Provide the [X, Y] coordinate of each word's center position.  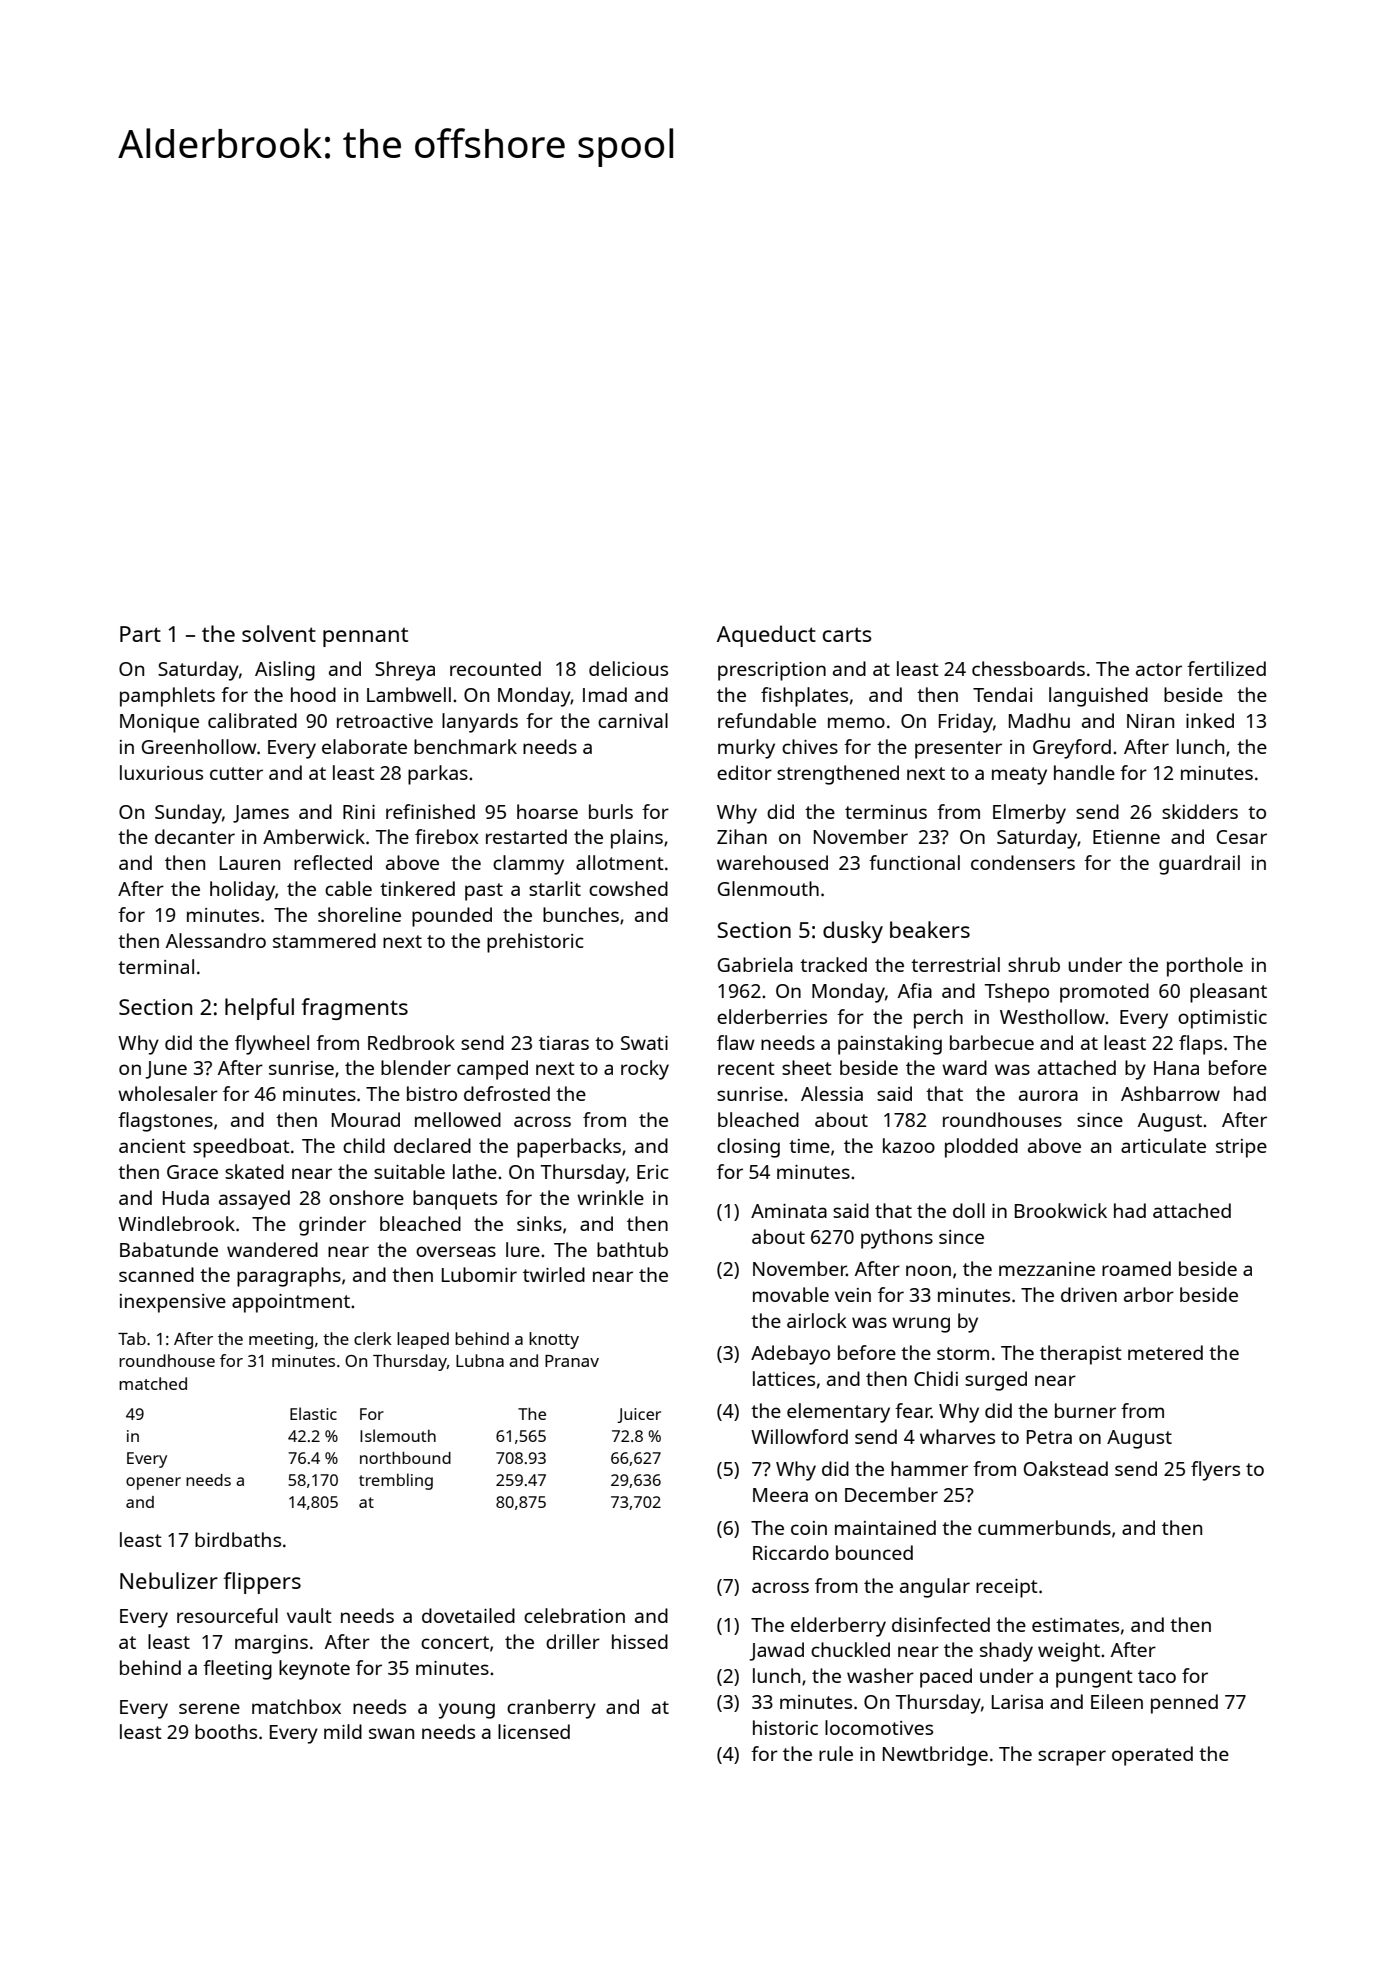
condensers [1023, 862]
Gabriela [755, 964]
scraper [1072, 1758]
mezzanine [1047, 1269]
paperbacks [569, 1148]
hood [313, 694]
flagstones [165, 1122]
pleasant [1228, 993]
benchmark [465, 746]
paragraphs [289, 1277]
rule [836, 1753]
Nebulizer [169, 1580]
